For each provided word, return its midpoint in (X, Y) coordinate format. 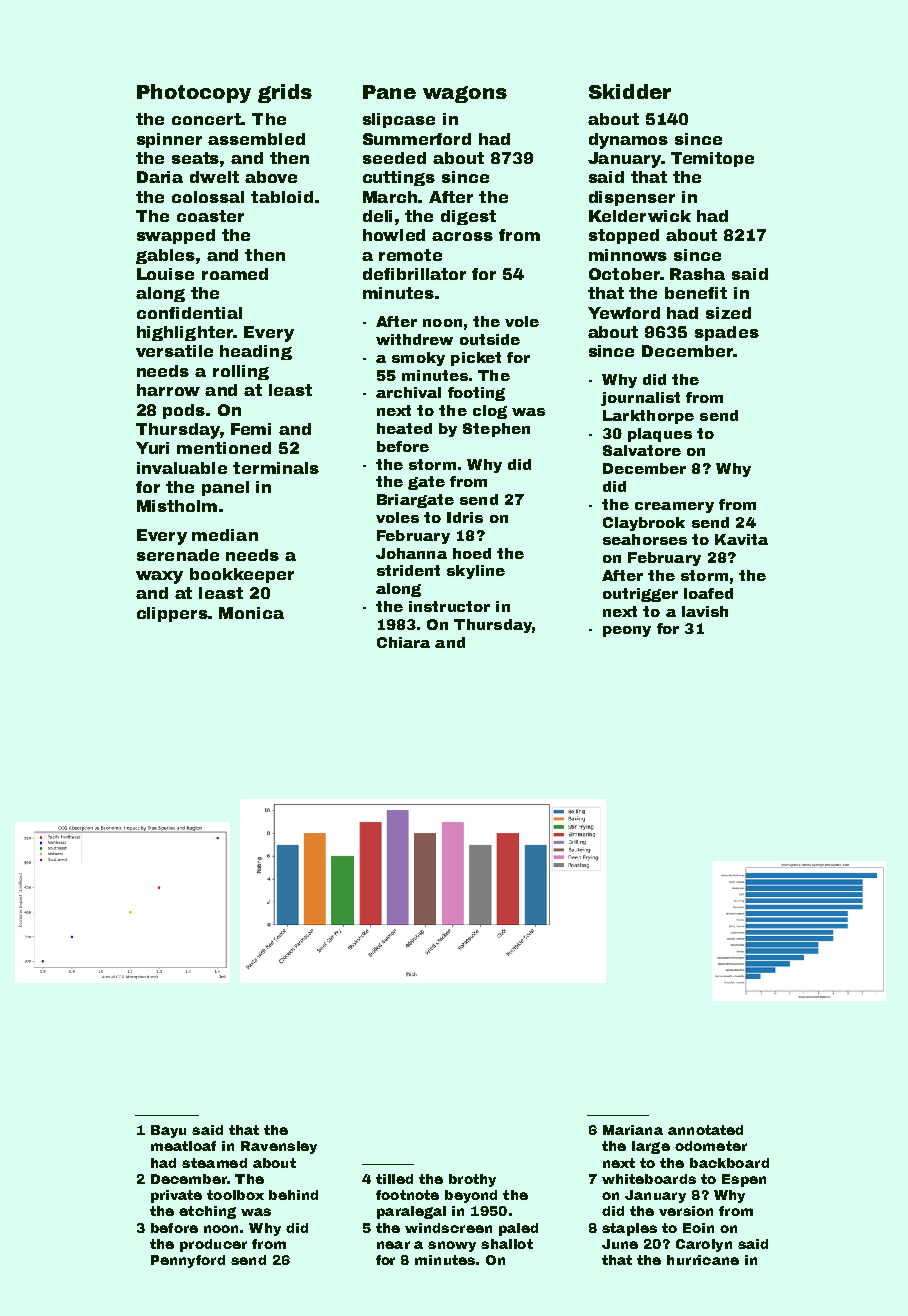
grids (285, 93)
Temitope (712, 159)
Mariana (633, 1130)
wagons (465, 94)
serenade (178, 555)
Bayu (168, 1131)
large (651, 1147)
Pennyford (188, 1261)
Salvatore (642, 450)
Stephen (496, 430)
